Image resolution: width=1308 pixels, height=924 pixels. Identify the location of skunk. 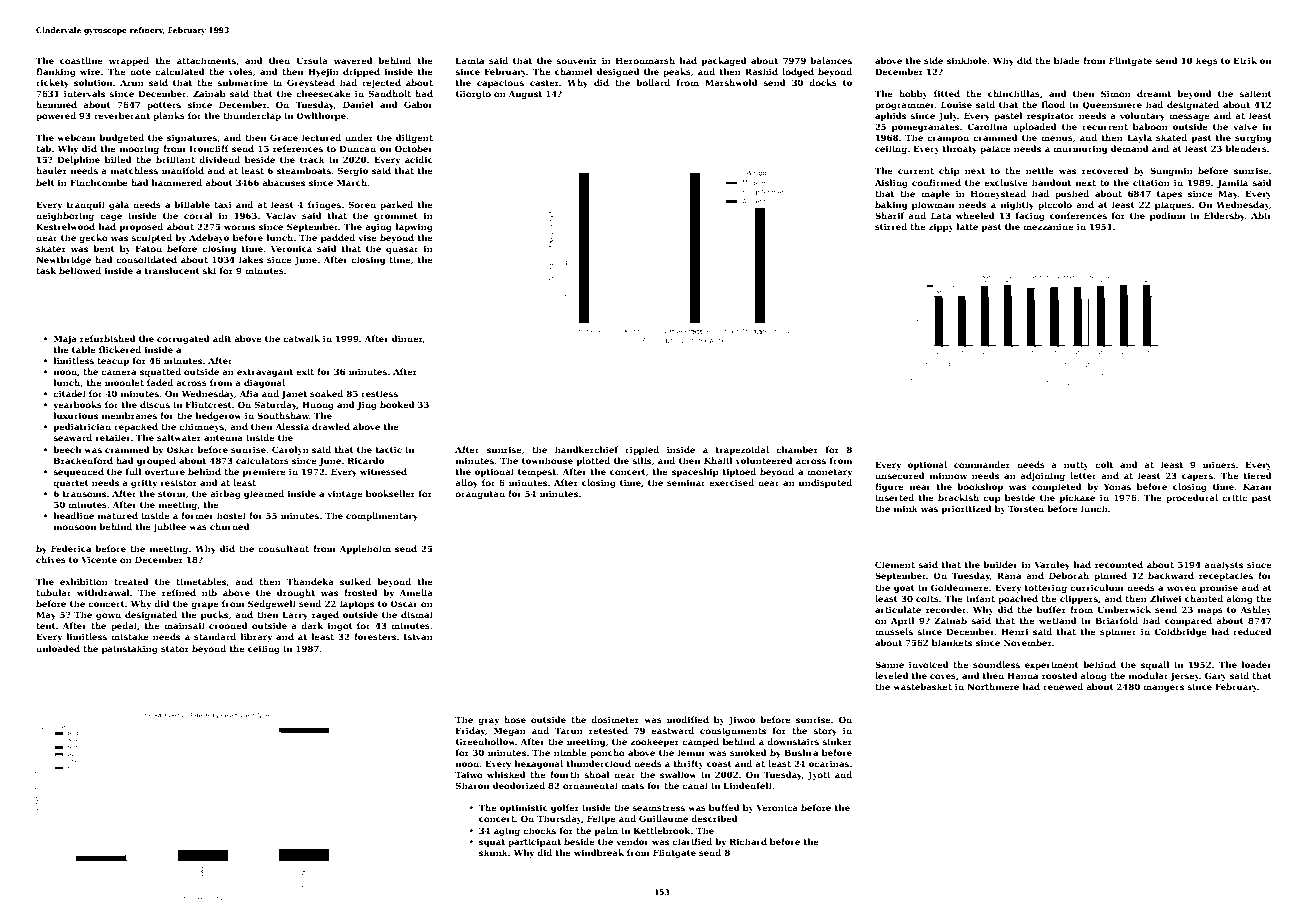
(493, 852).
